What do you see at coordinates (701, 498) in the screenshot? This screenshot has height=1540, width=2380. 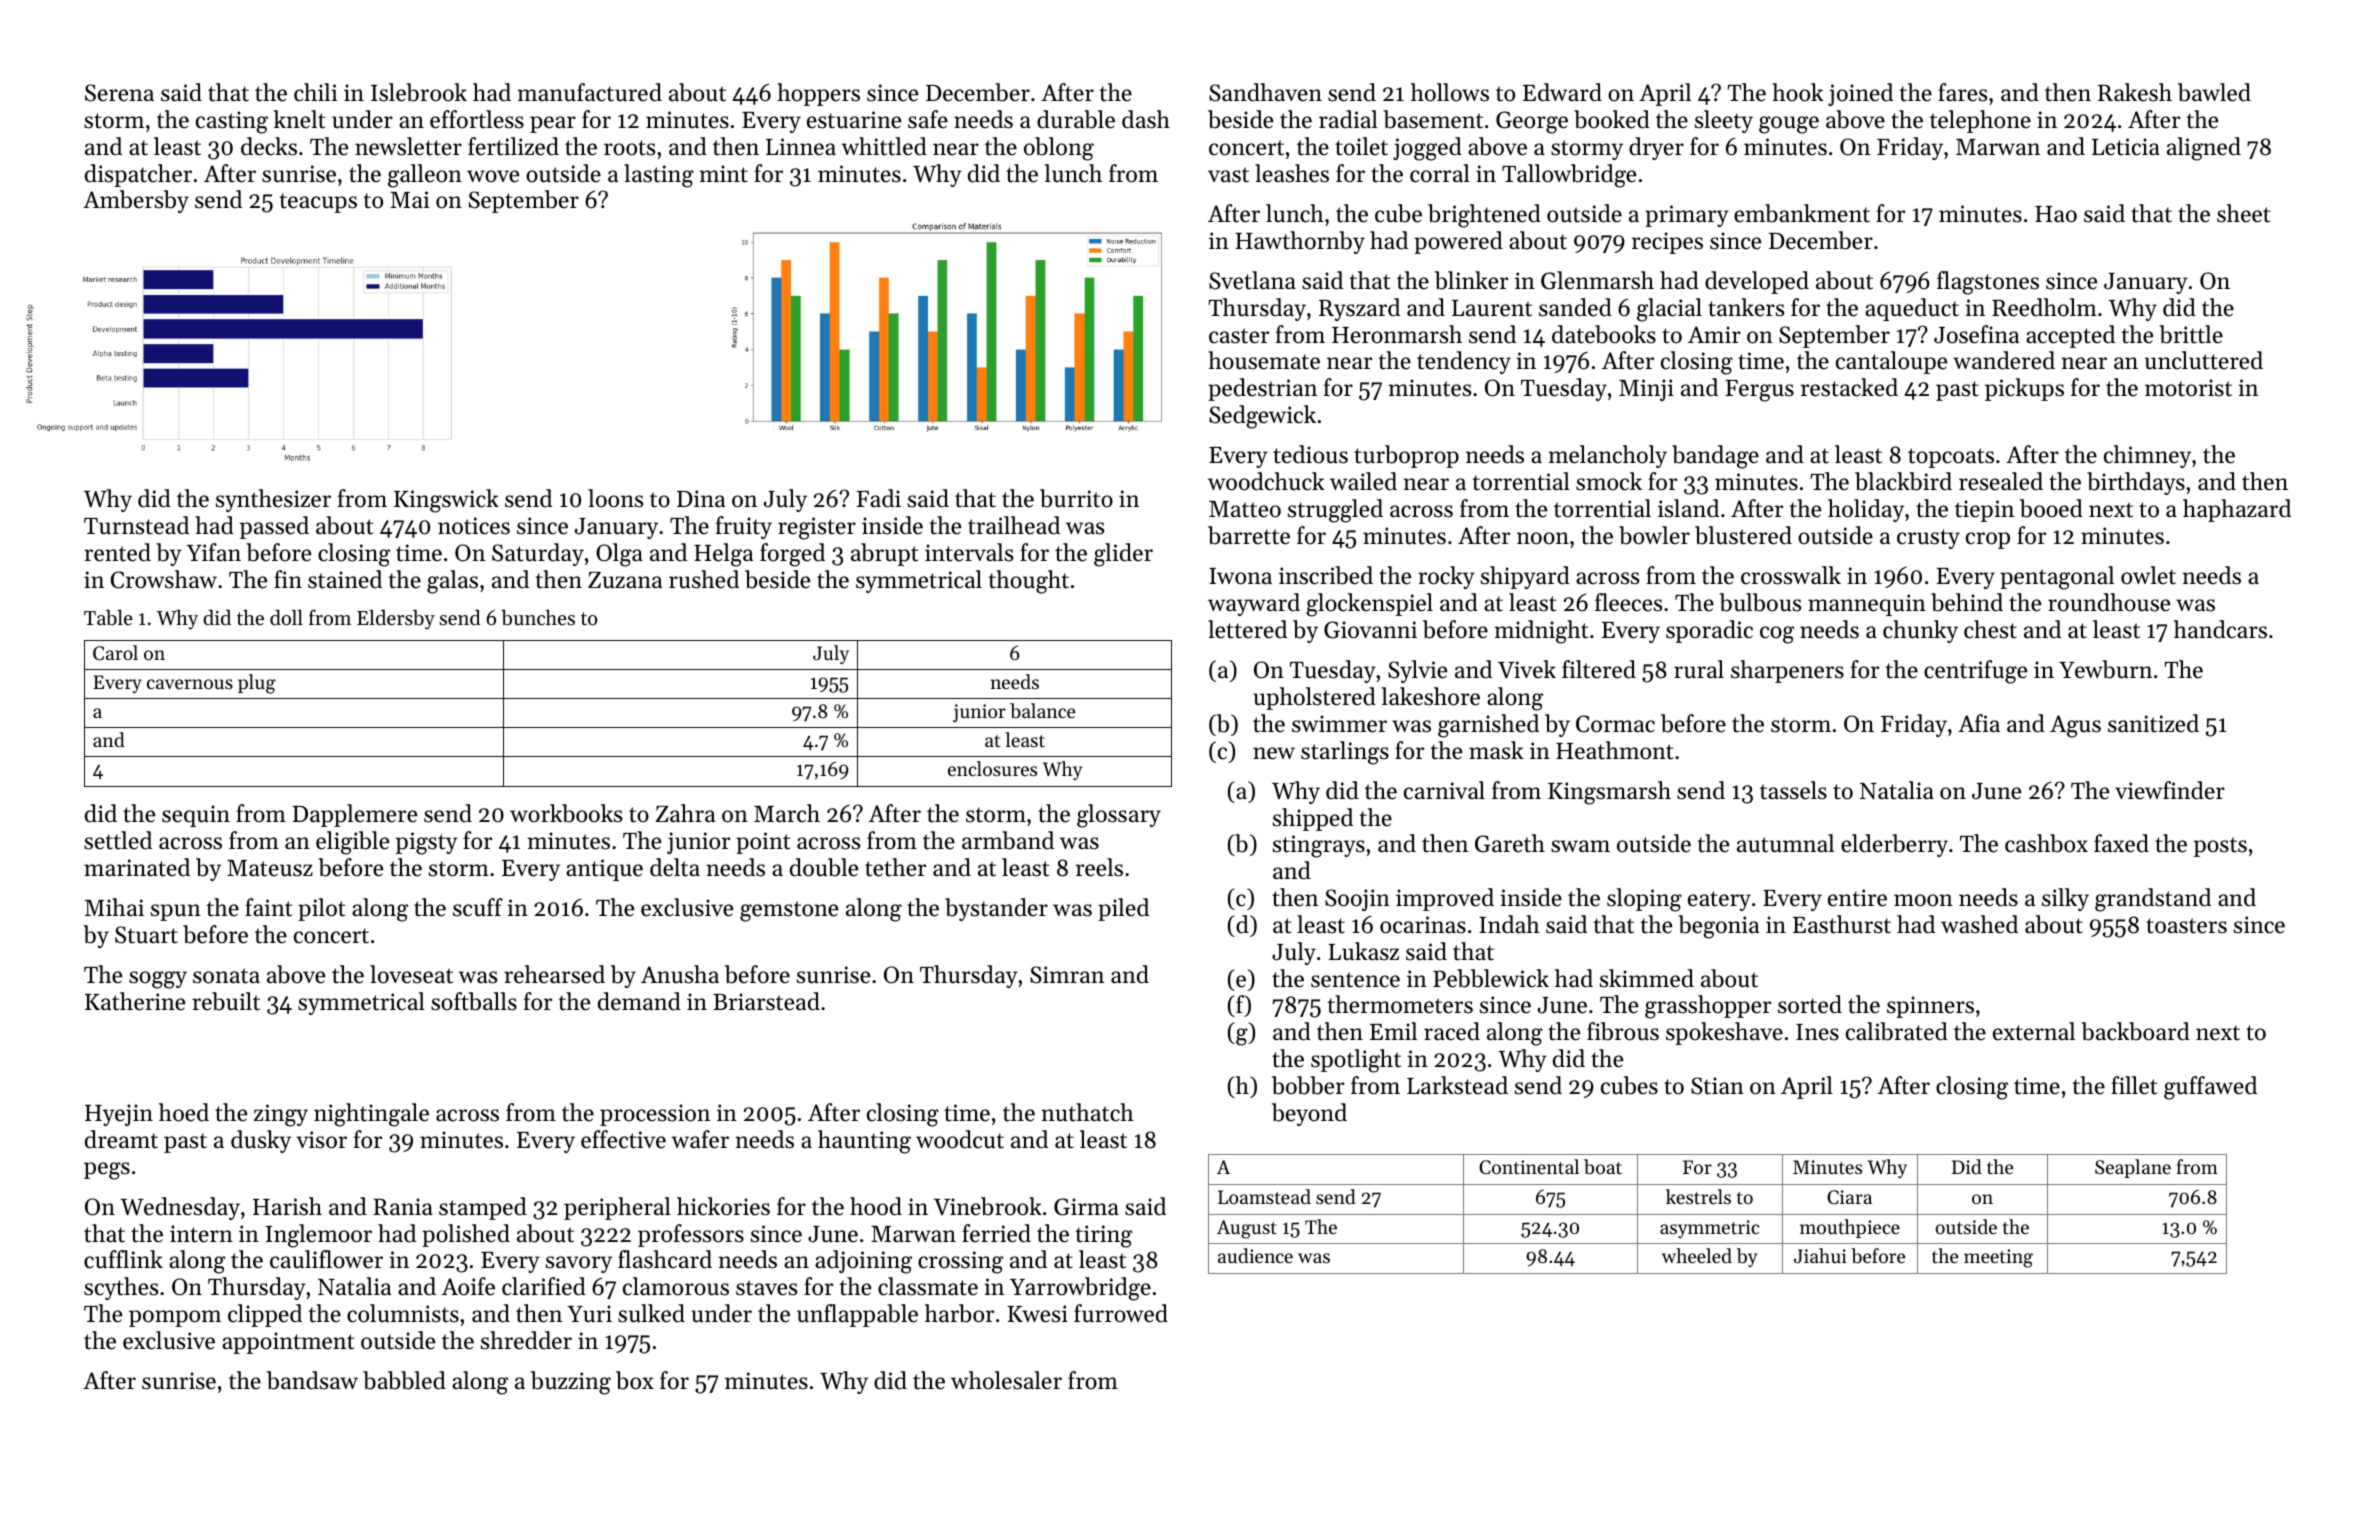 I see `Dina` at bounding box center [701, 498].
